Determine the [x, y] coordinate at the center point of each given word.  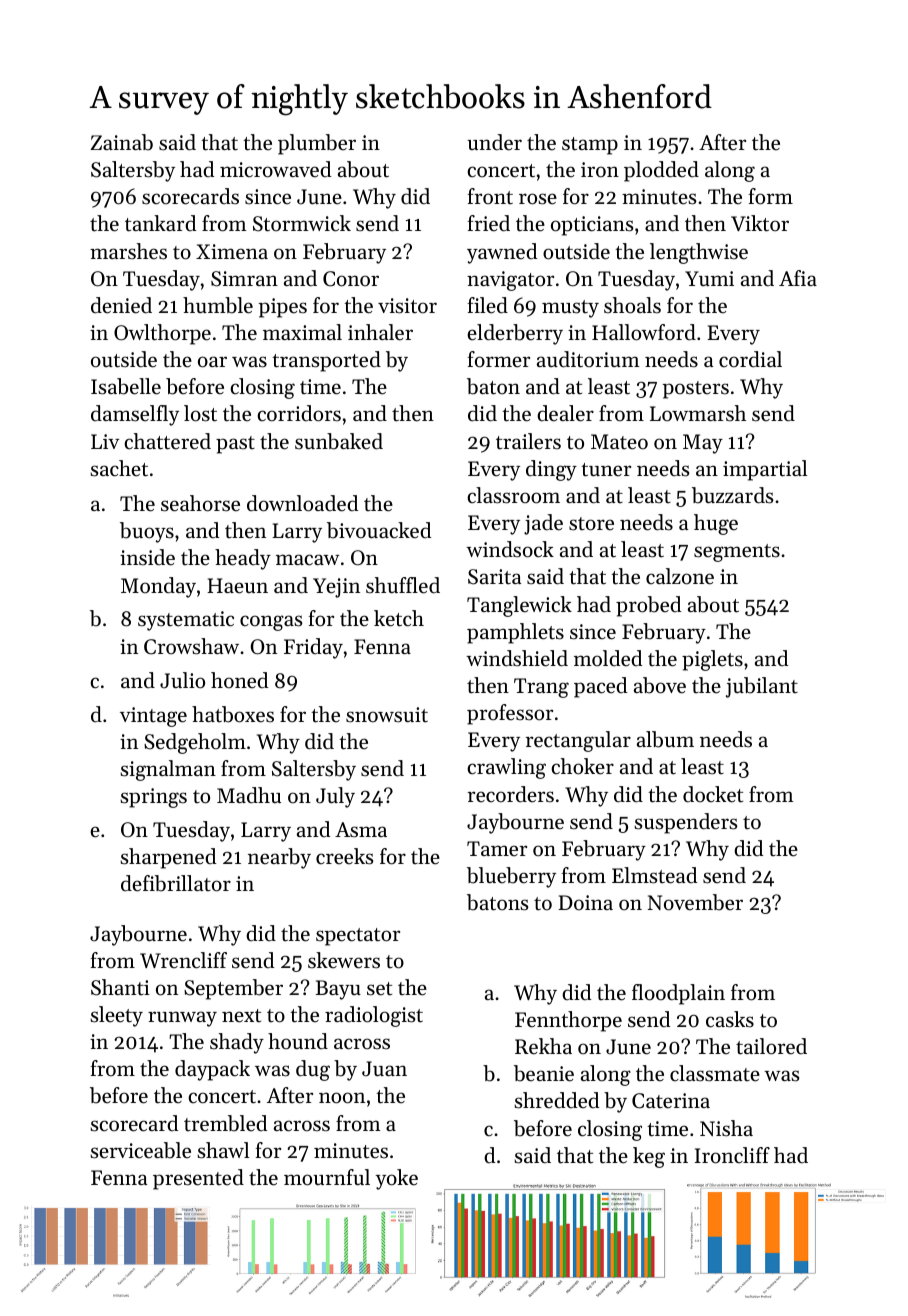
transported [326, 361]
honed [239, 680]
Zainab [121, 142]
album [665, 739]
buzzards [732, 495]
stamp [590, 146]
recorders [511, 794]
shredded [556, 1100]
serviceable [140, 1150]
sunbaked [339, 441]
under [494, 142]
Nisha [726, 1128]
